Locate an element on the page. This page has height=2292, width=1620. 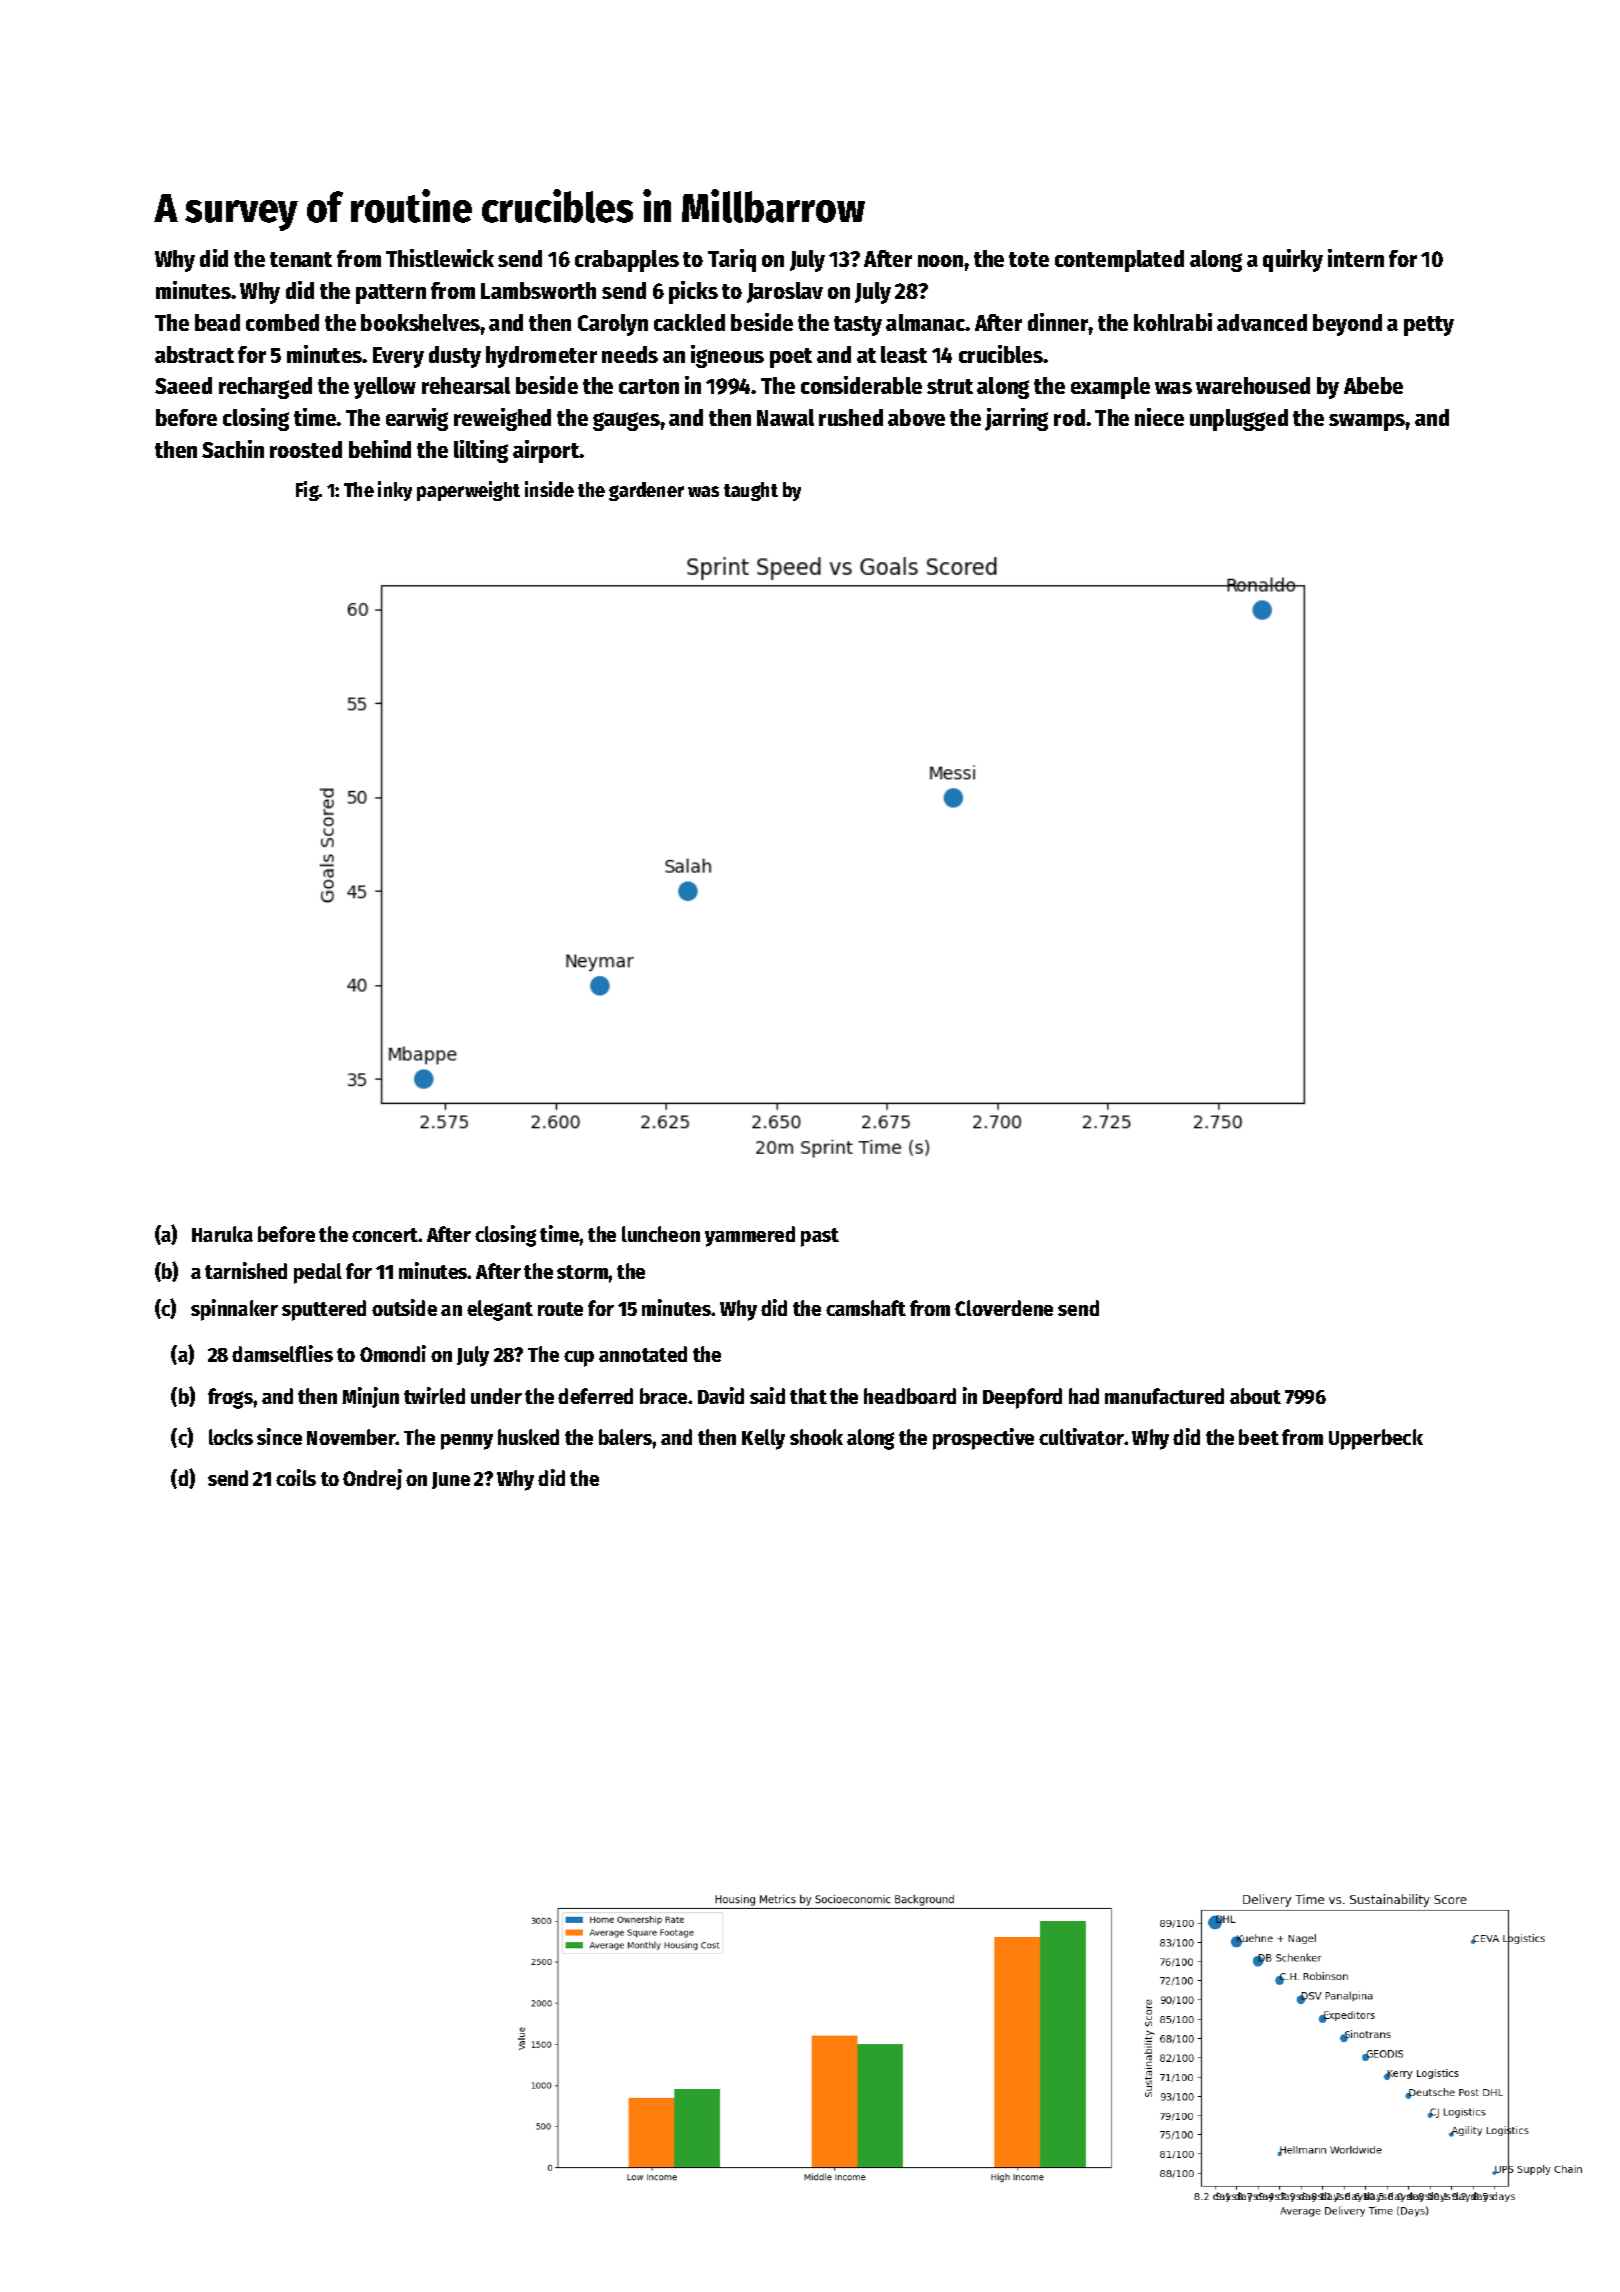
intern is located at coordinates (1356, 258).
